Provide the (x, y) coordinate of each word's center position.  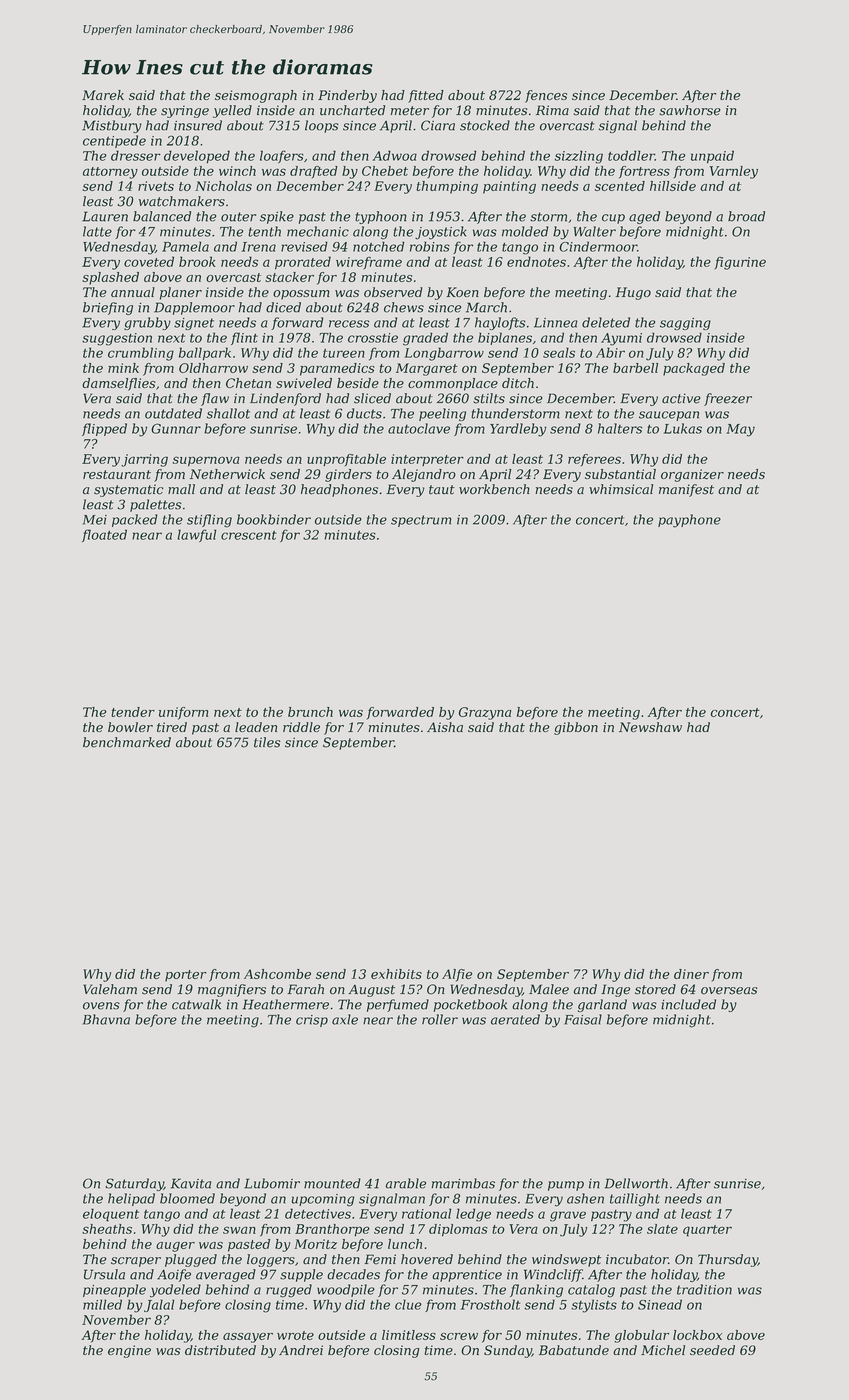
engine (129, 1351)
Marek (103, 95)
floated (104, 535)
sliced (372, 398)
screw (459, 1336)
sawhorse (690, 110)
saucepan (669, 416)
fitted (426, 96)
